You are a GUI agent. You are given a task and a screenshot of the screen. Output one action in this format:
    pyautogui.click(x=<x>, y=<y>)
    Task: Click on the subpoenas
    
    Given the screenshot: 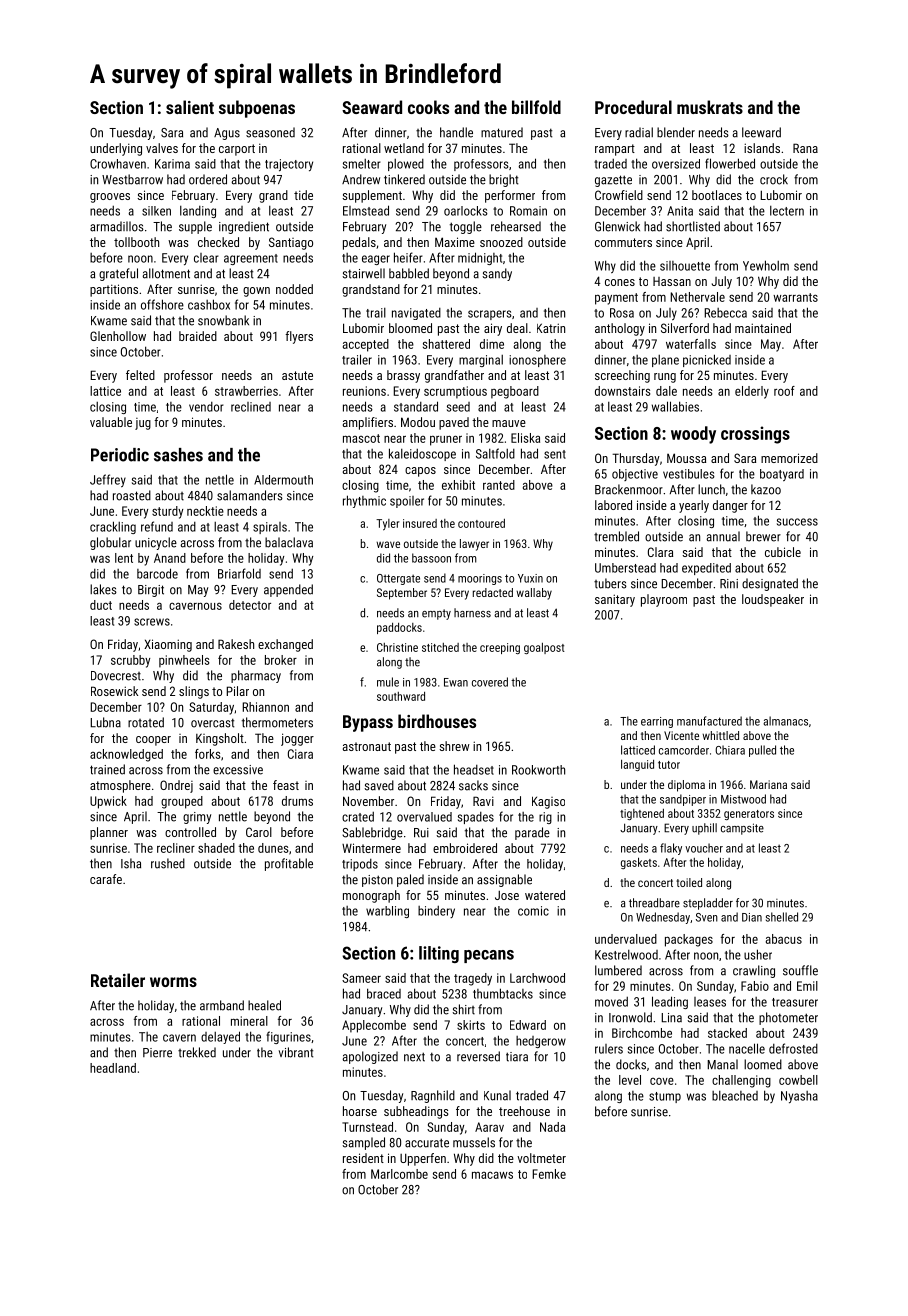 What is the action you would take?
    pyautogui.click(x=257, y=109)
